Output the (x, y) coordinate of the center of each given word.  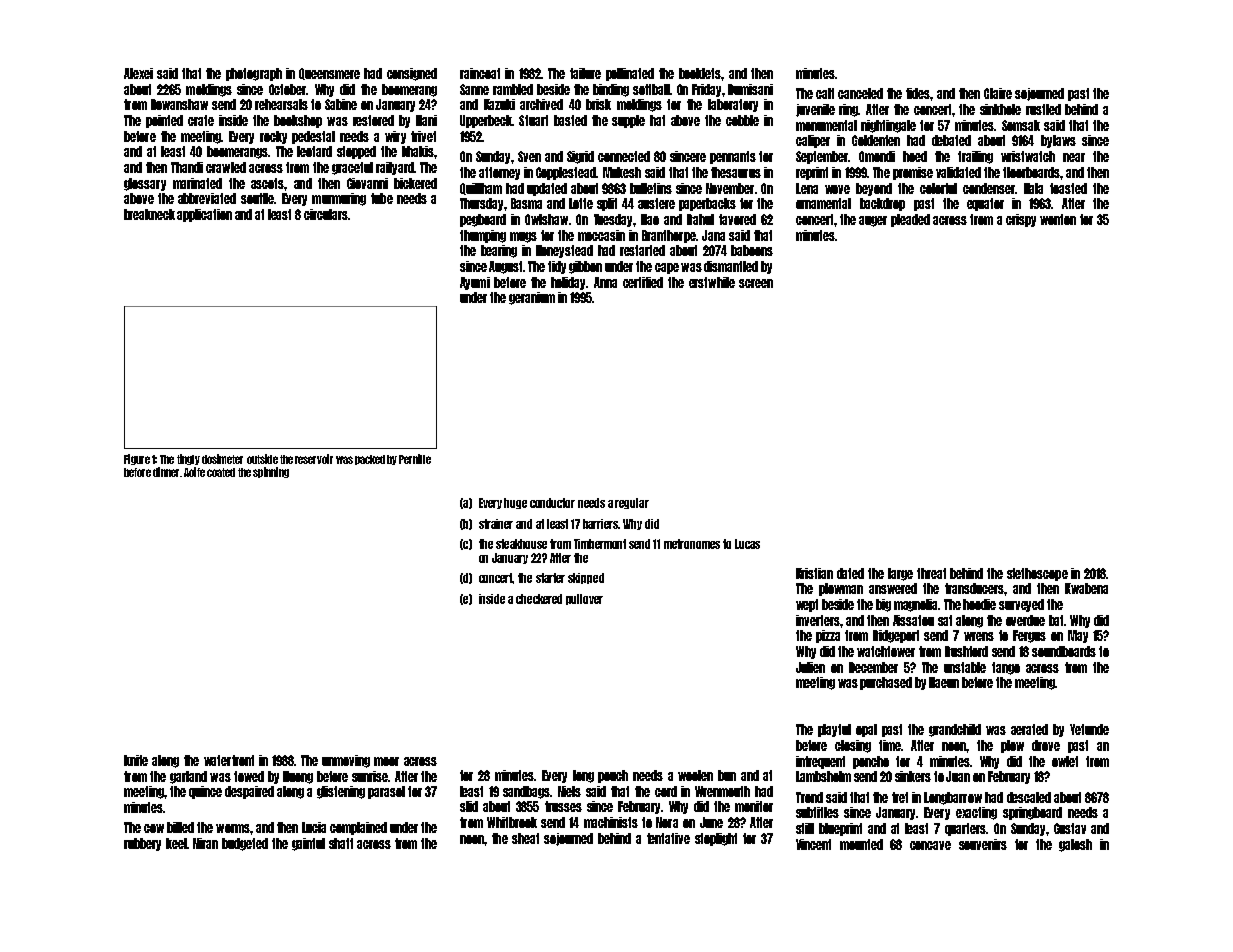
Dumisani (750, 89)
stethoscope (1037, 574)
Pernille (415, 459)
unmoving (346, 761)
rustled (1043, 109)
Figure (137, 459)
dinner (166, 472)
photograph (254, 74)
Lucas (747, 544)
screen (756, 283)
